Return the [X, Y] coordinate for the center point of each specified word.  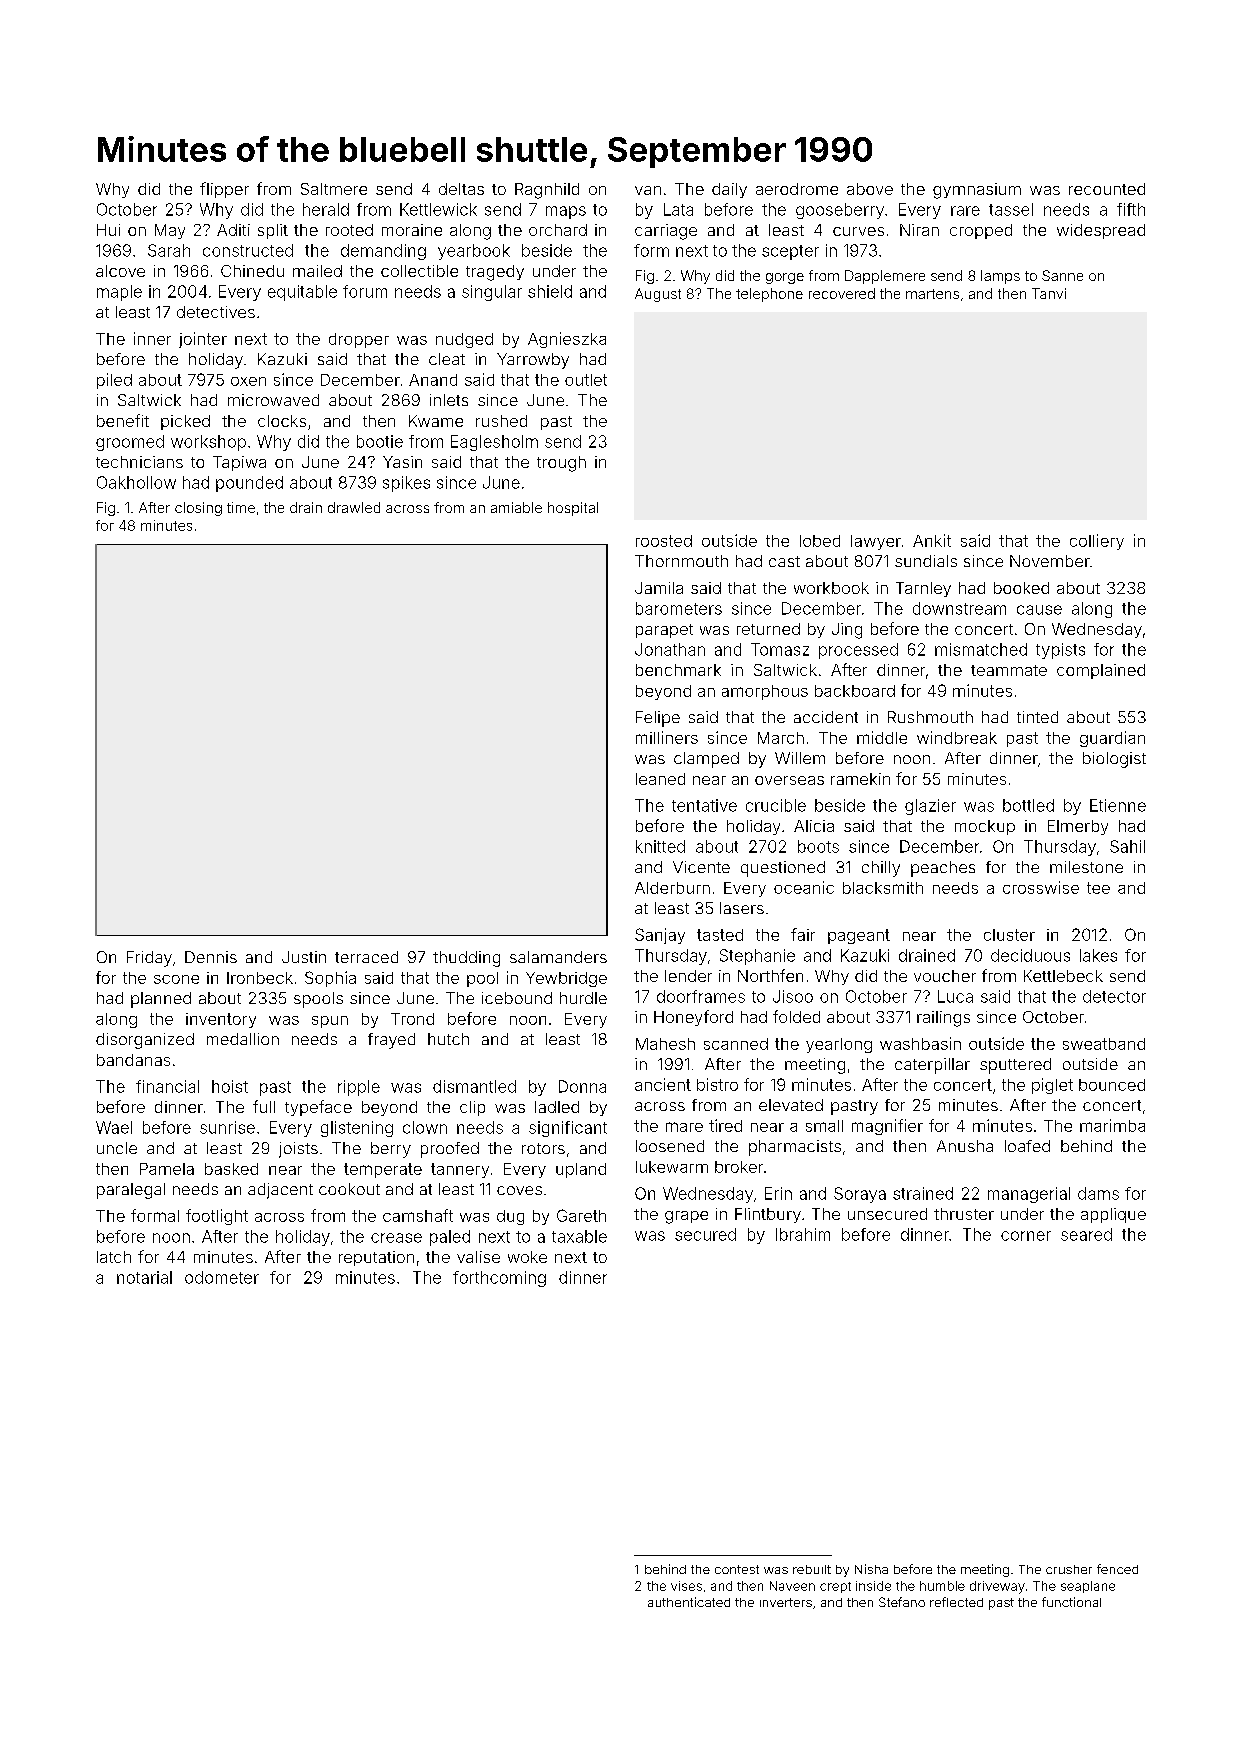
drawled [354, 507]
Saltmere [334, 189]
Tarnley [923, 589]
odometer [222, 1277]
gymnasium [977, 191]
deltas [461, 189]
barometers [679, 608]
